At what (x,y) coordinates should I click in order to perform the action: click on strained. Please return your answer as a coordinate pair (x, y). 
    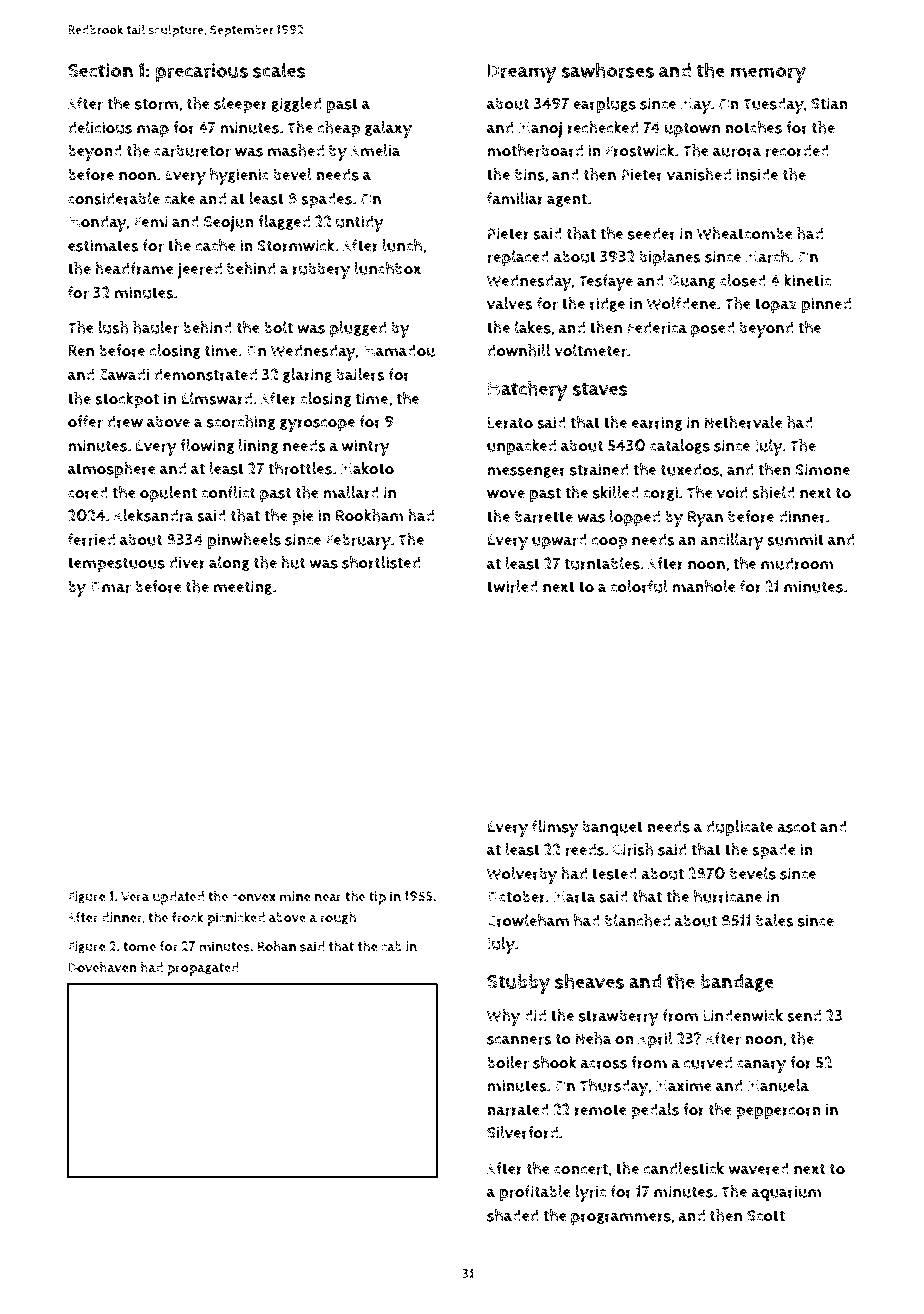
    Looking at the image, I should click on (599, 469).
